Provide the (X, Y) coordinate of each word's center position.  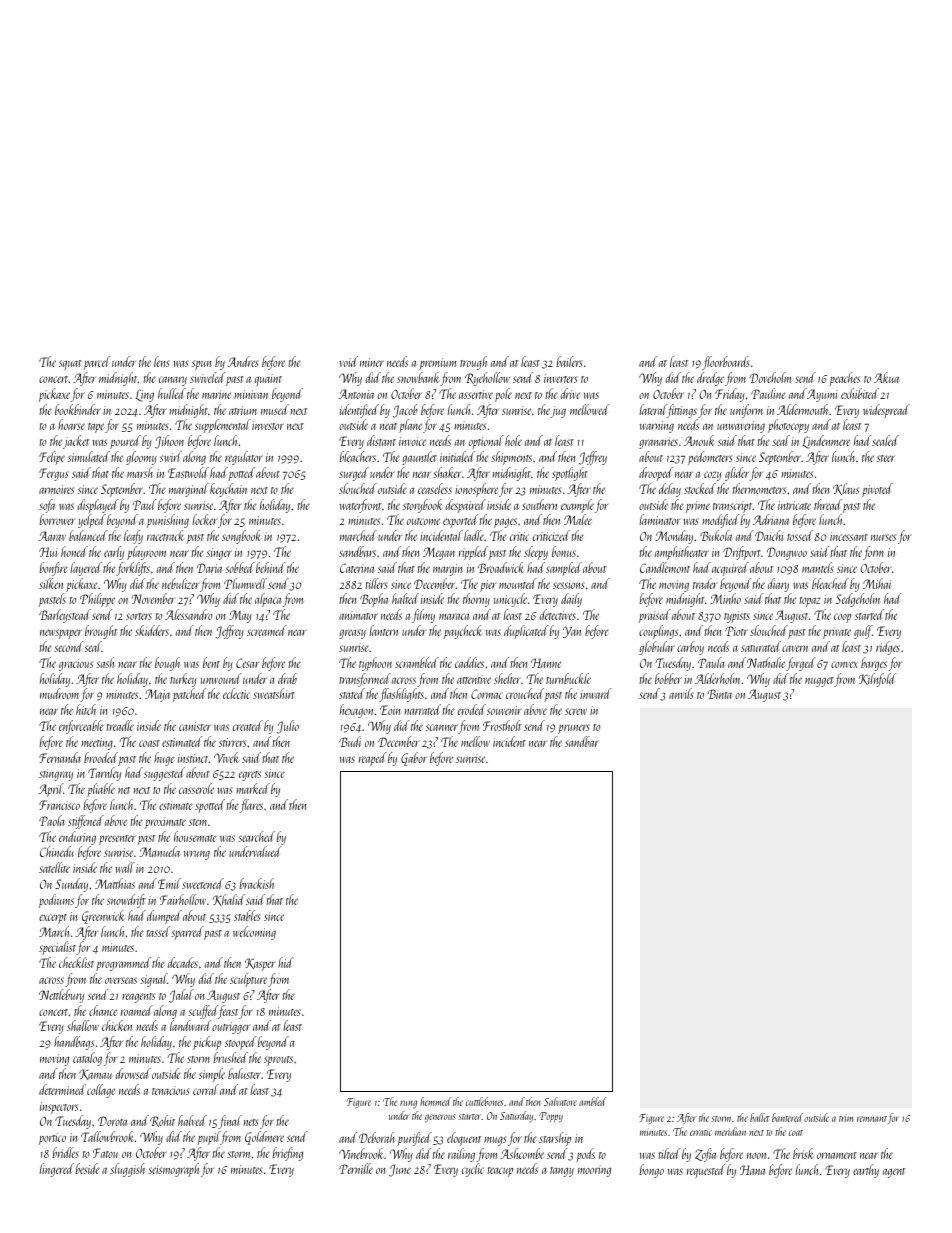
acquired (730, 569)
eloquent (464, 1139)
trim (846, 1119)
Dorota (112, 1121)
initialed (457, 456)
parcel (97, 363)
